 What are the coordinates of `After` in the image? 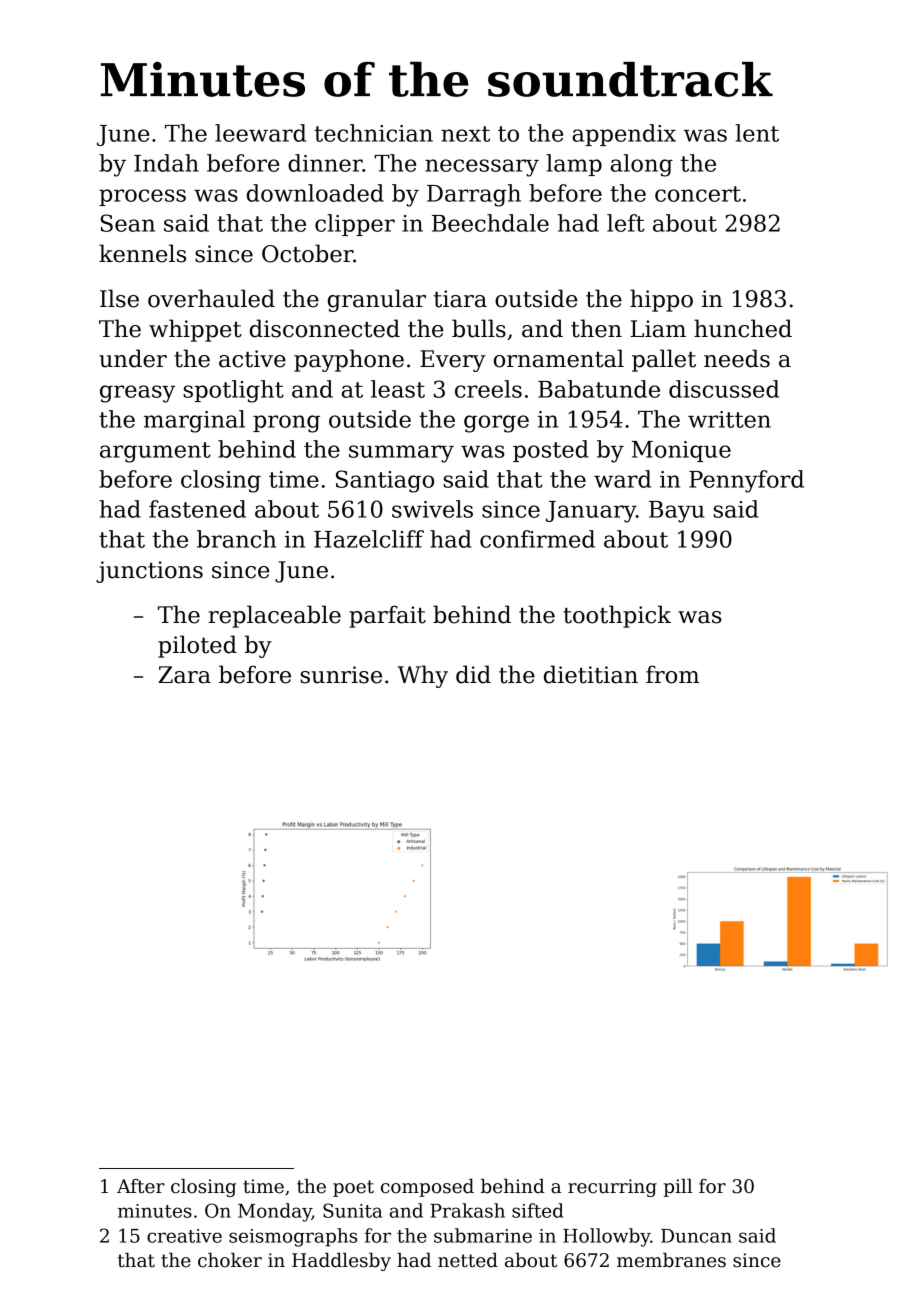 It's located at (141, 1186).
